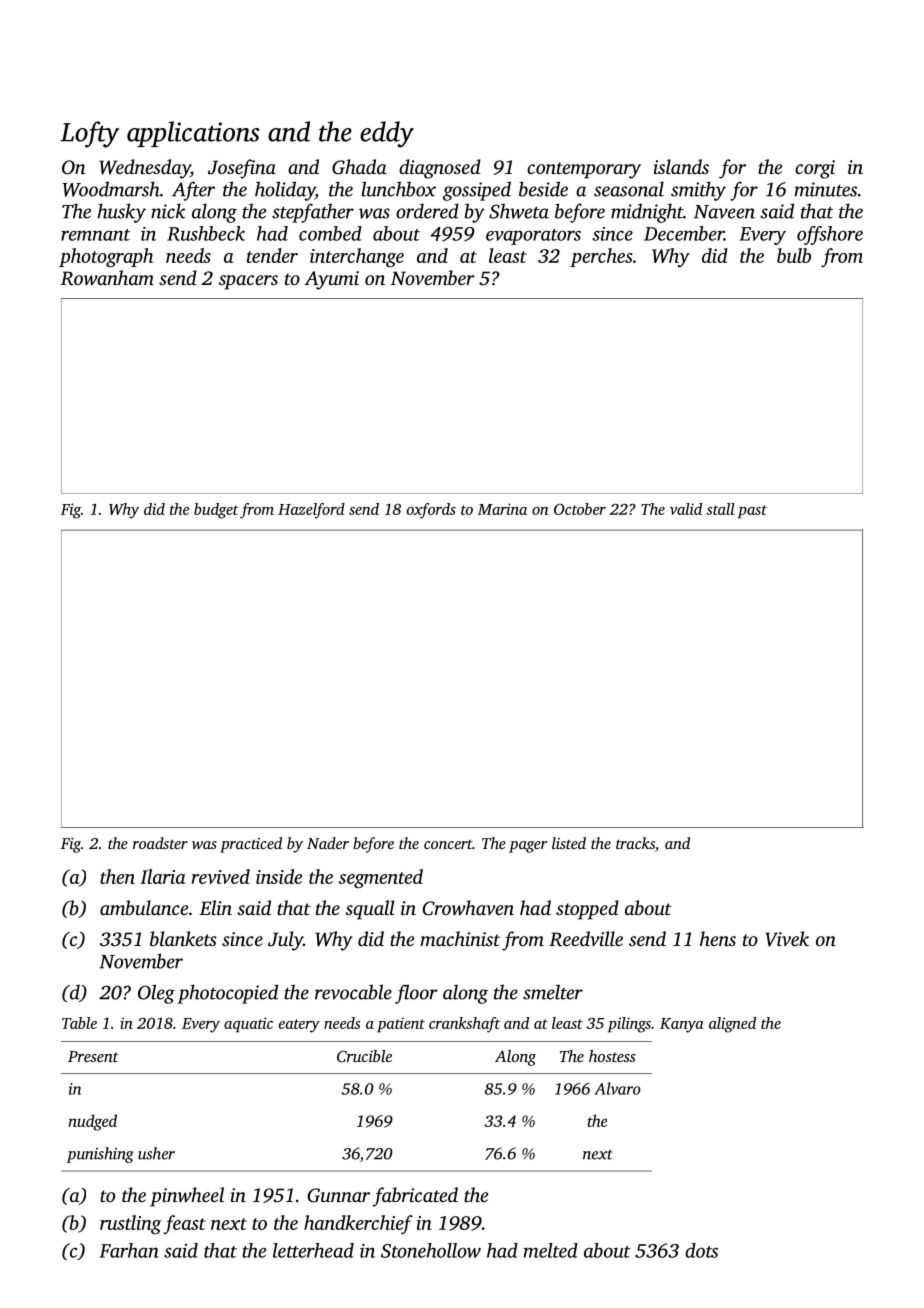  I want to click on Marina, so click(502, 509).
